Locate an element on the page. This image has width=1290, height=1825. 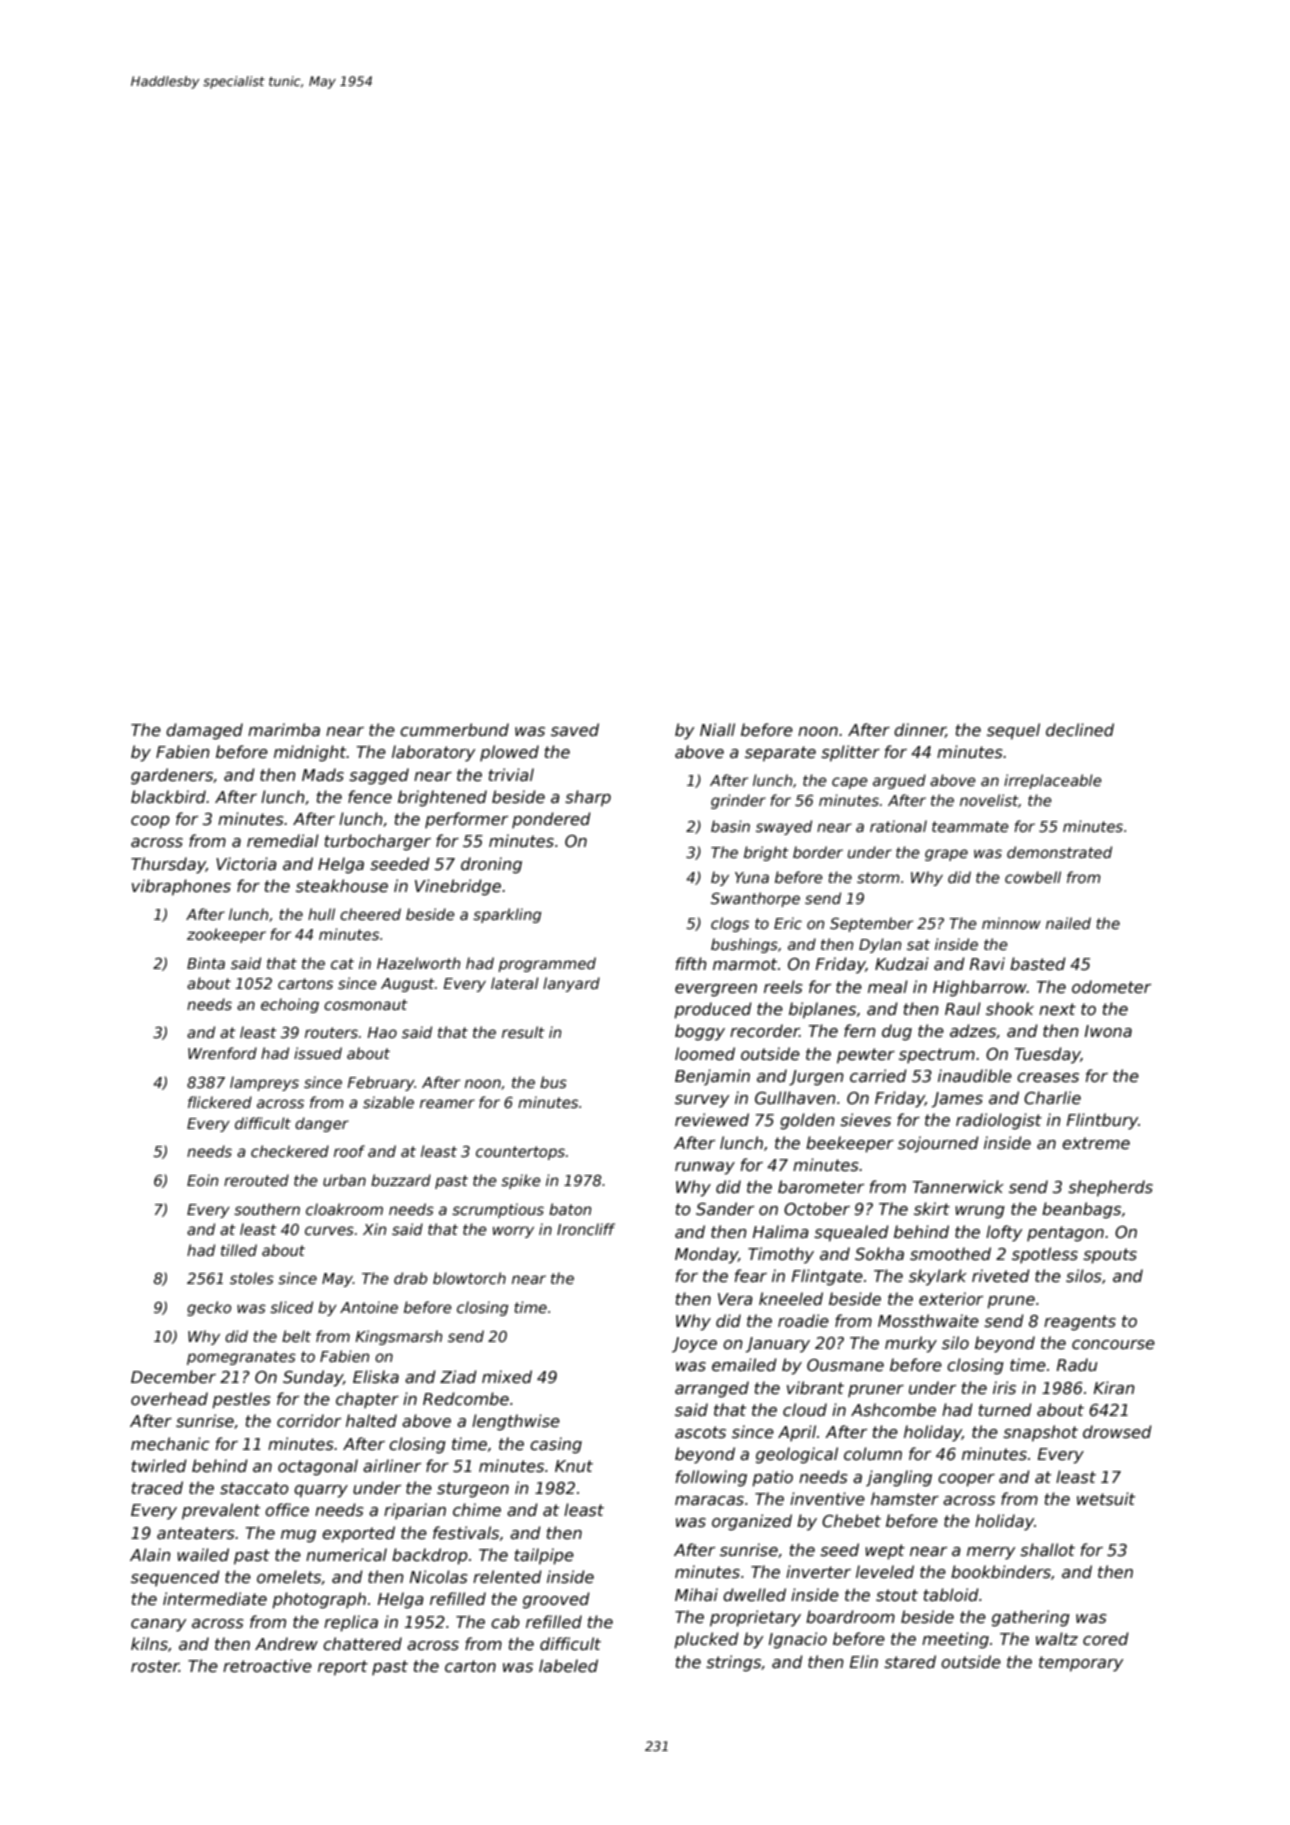
routers is located at coordinates (331, 1032).
